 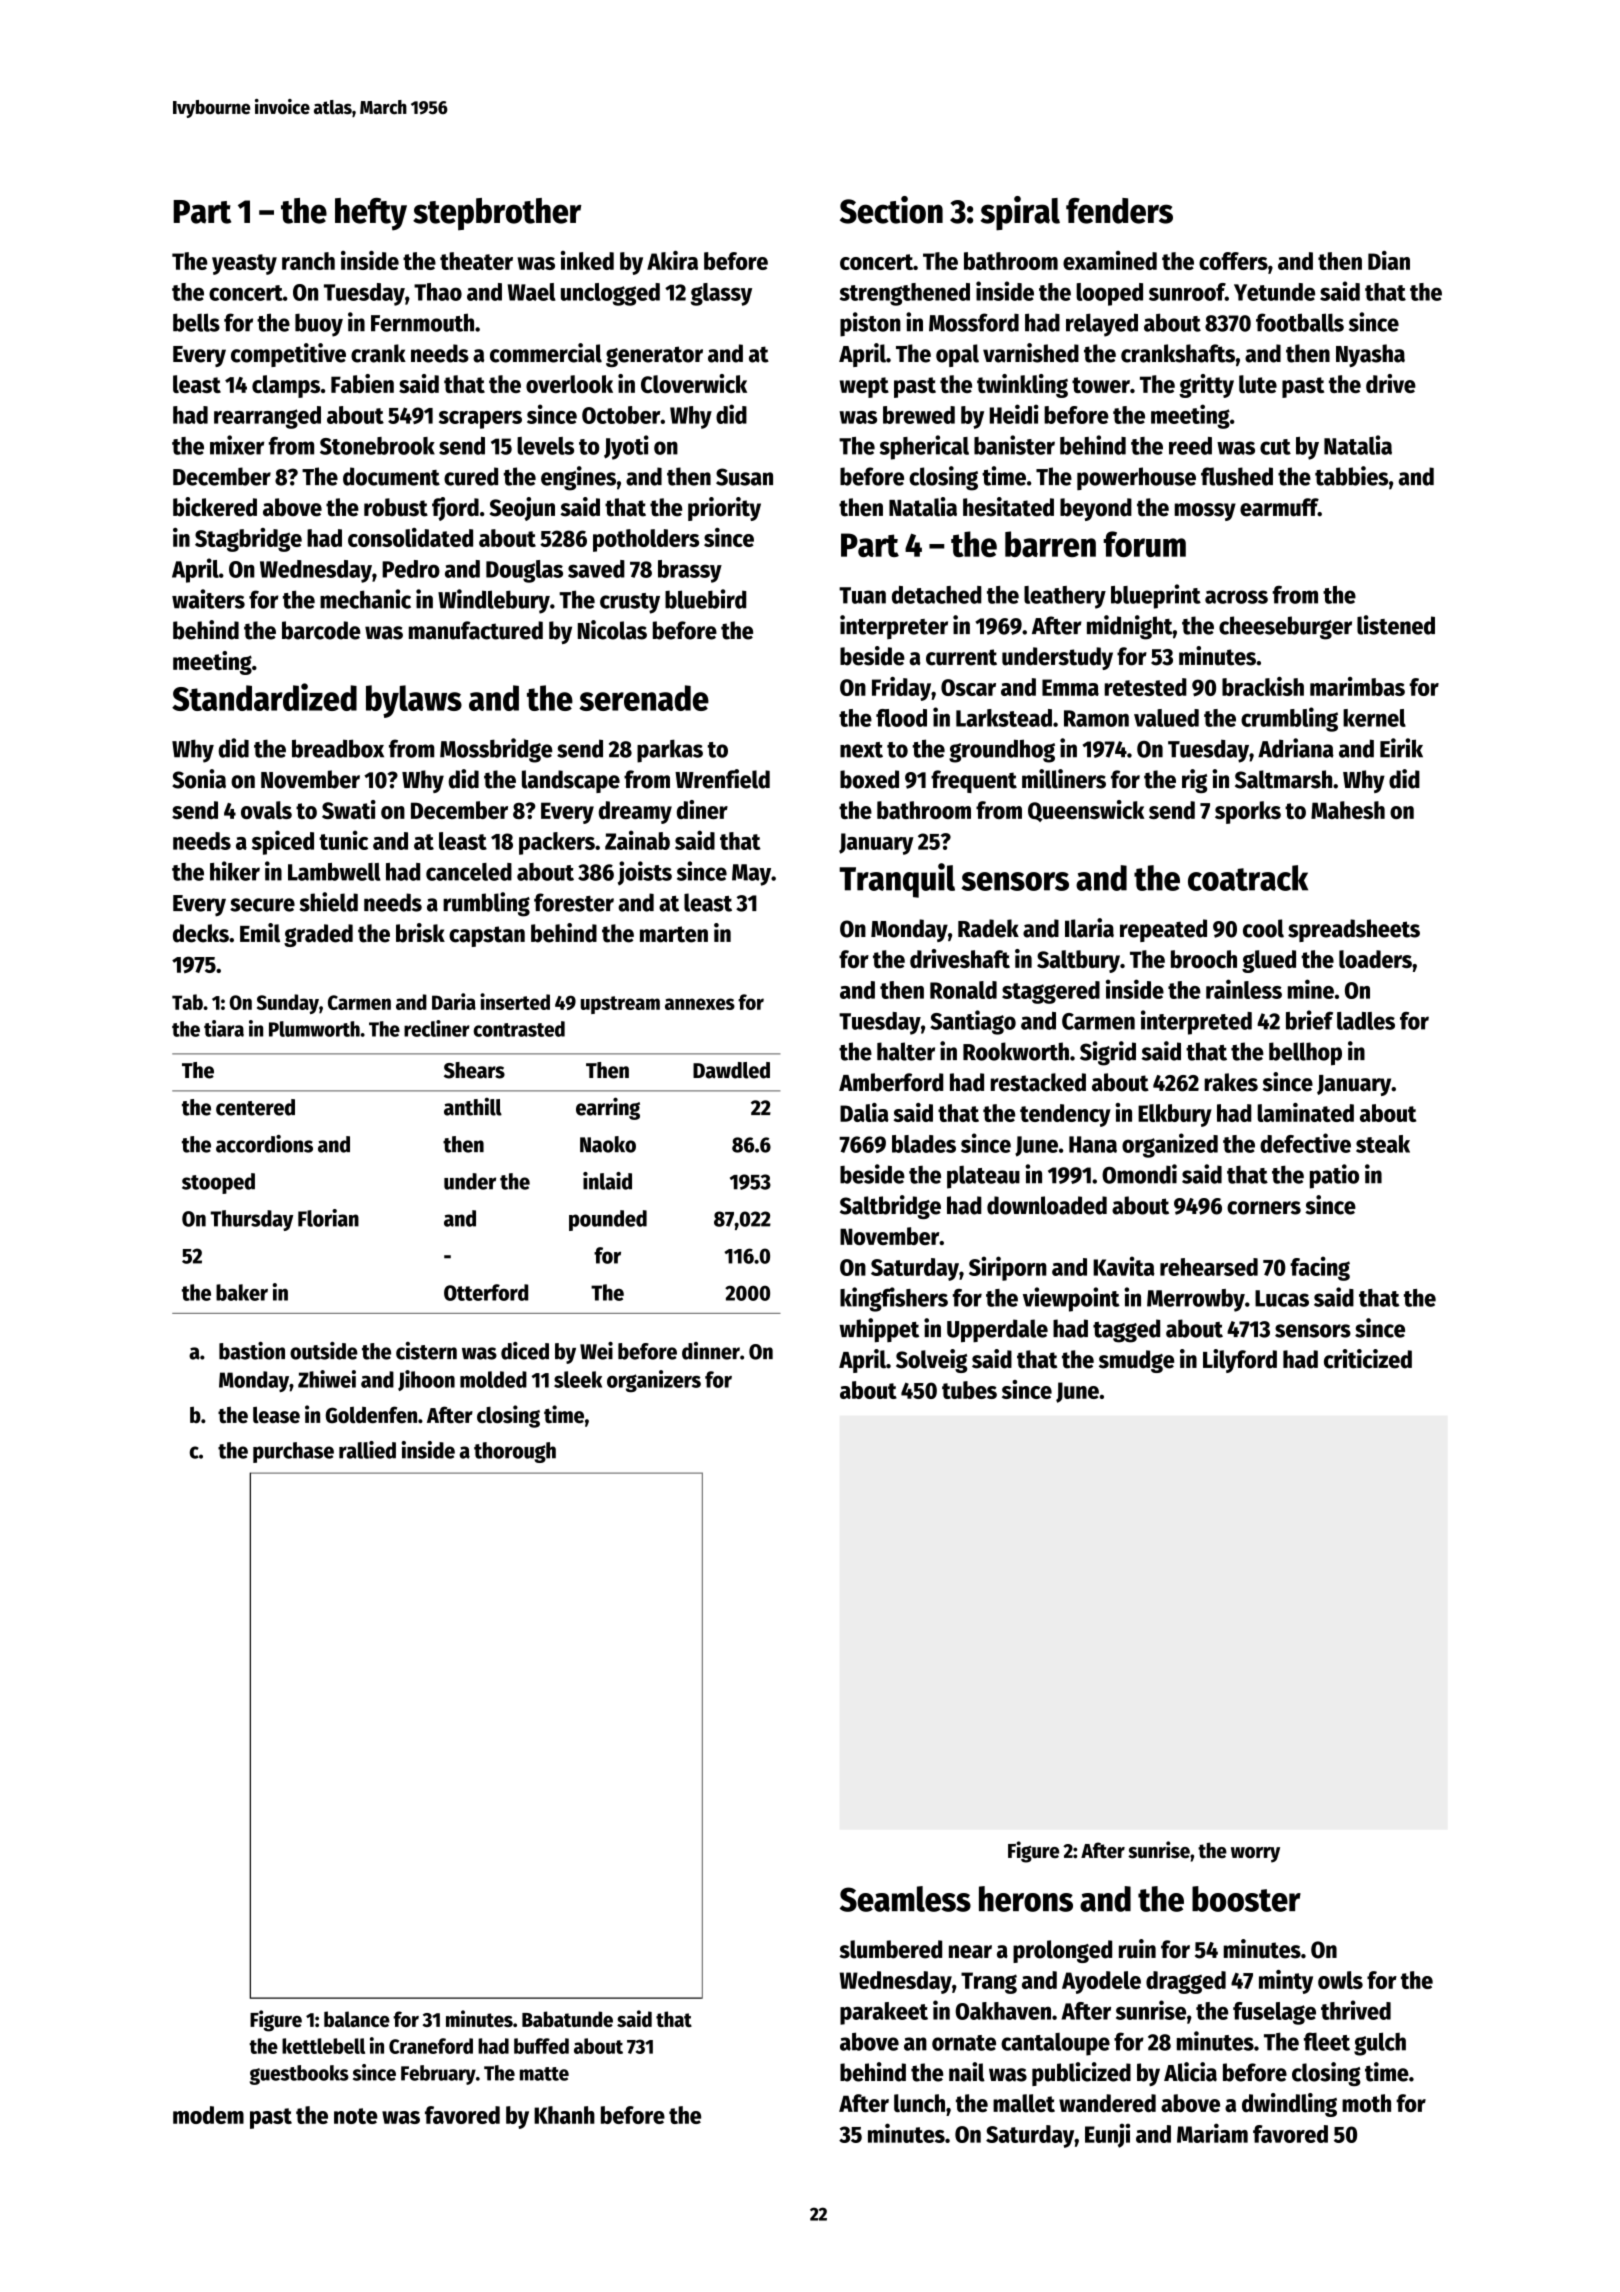 I want to click on baker, so click(x=242, y=1292).
